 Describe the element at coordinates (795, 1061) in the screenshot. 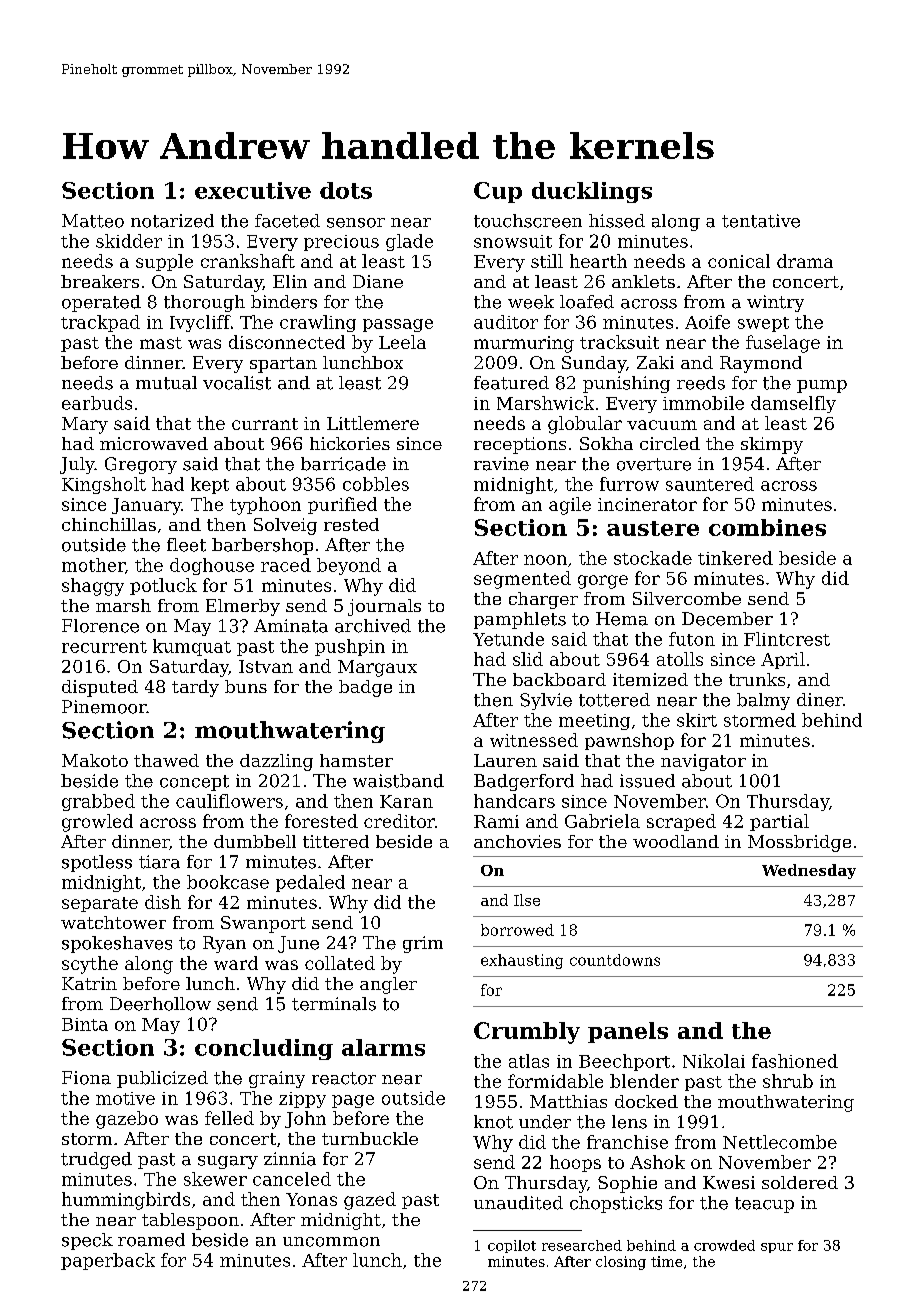

I see `fashioned` at that location.
